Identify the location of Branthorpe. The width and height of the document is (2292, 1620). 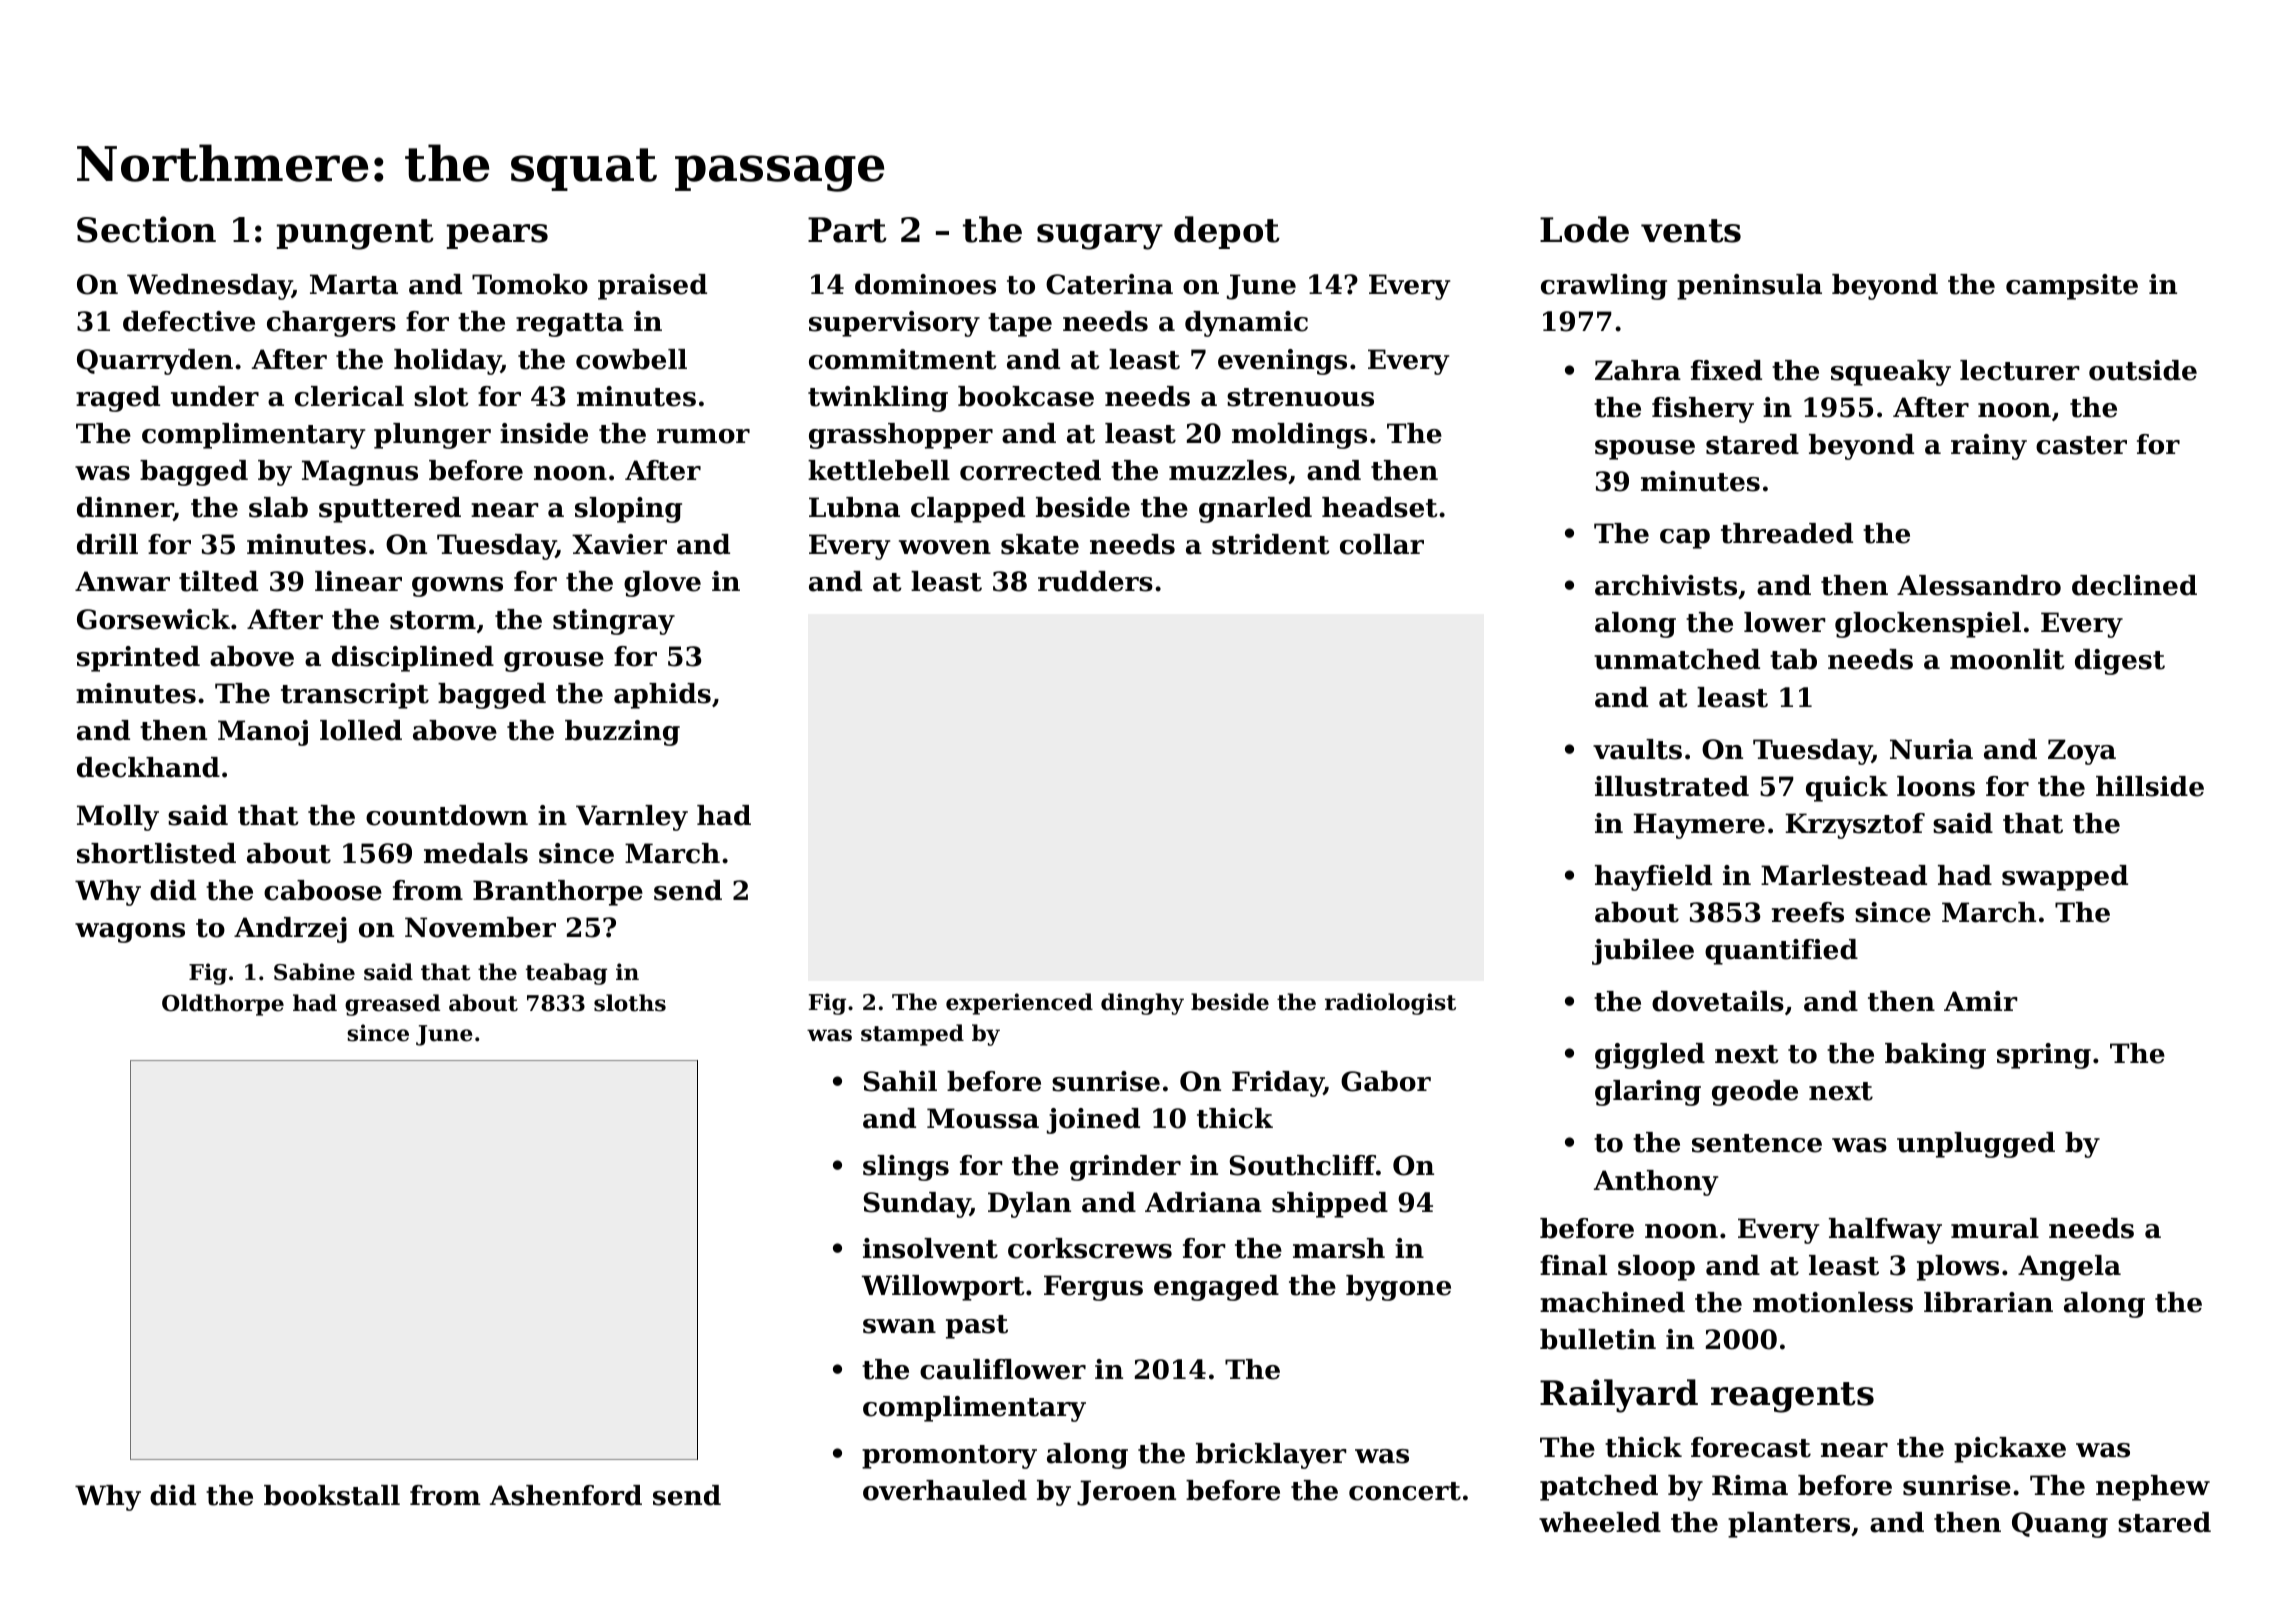
(558, 893).
